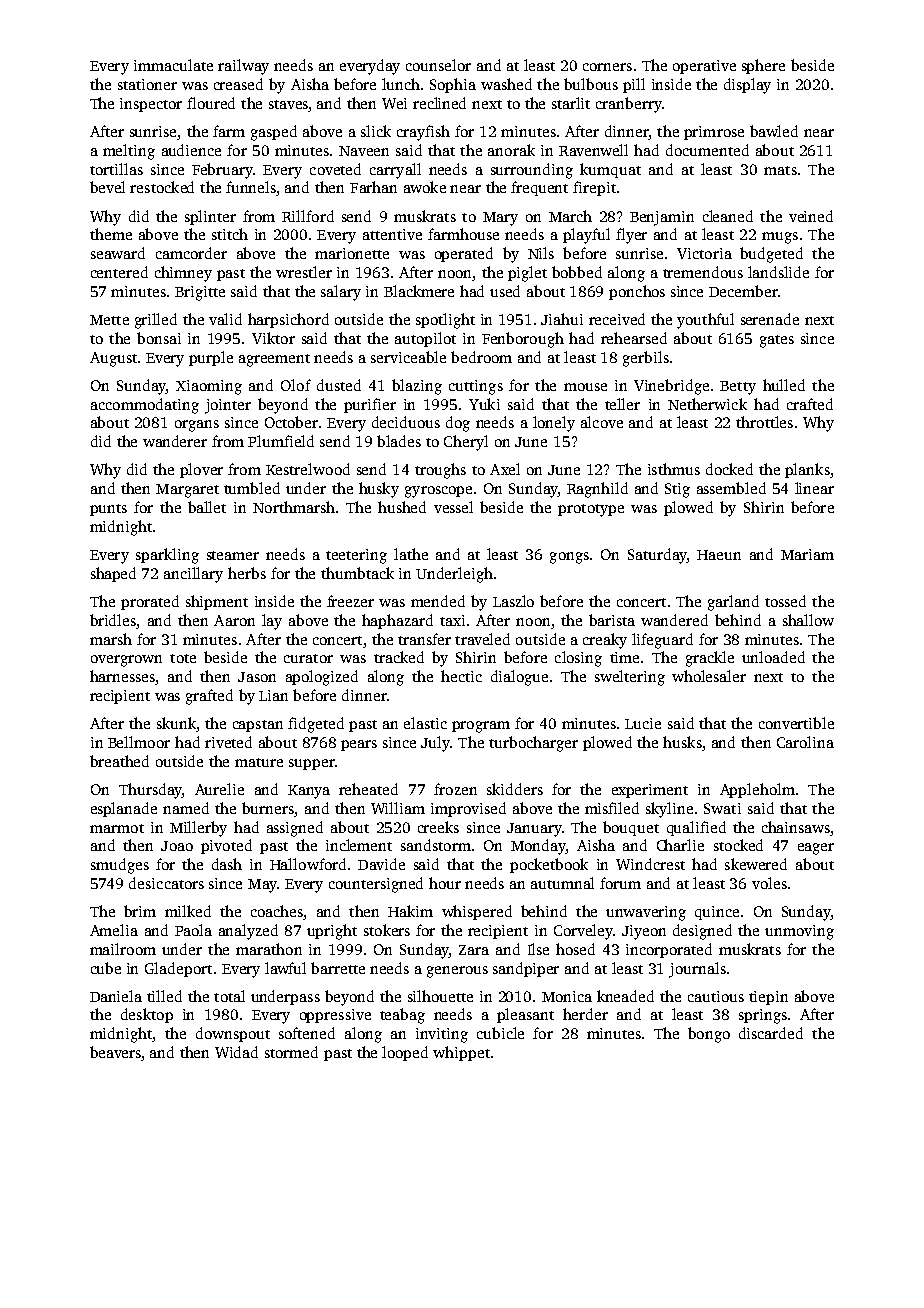 The width and height of the page is (924, 1308). I want to click on Daniela, so click(116, 996).
